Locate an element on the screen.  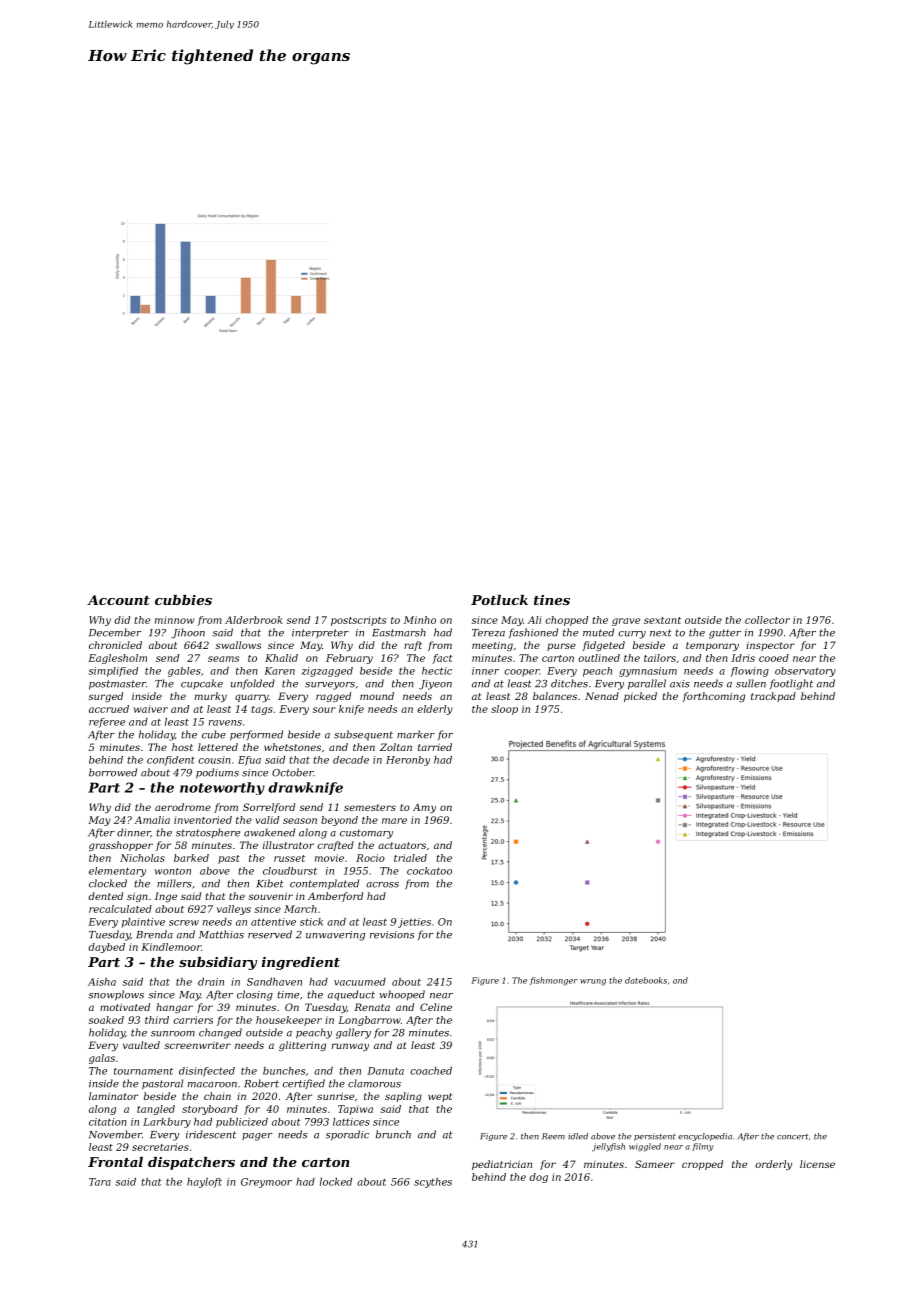
parallel is located at coordinates (647, 684).
